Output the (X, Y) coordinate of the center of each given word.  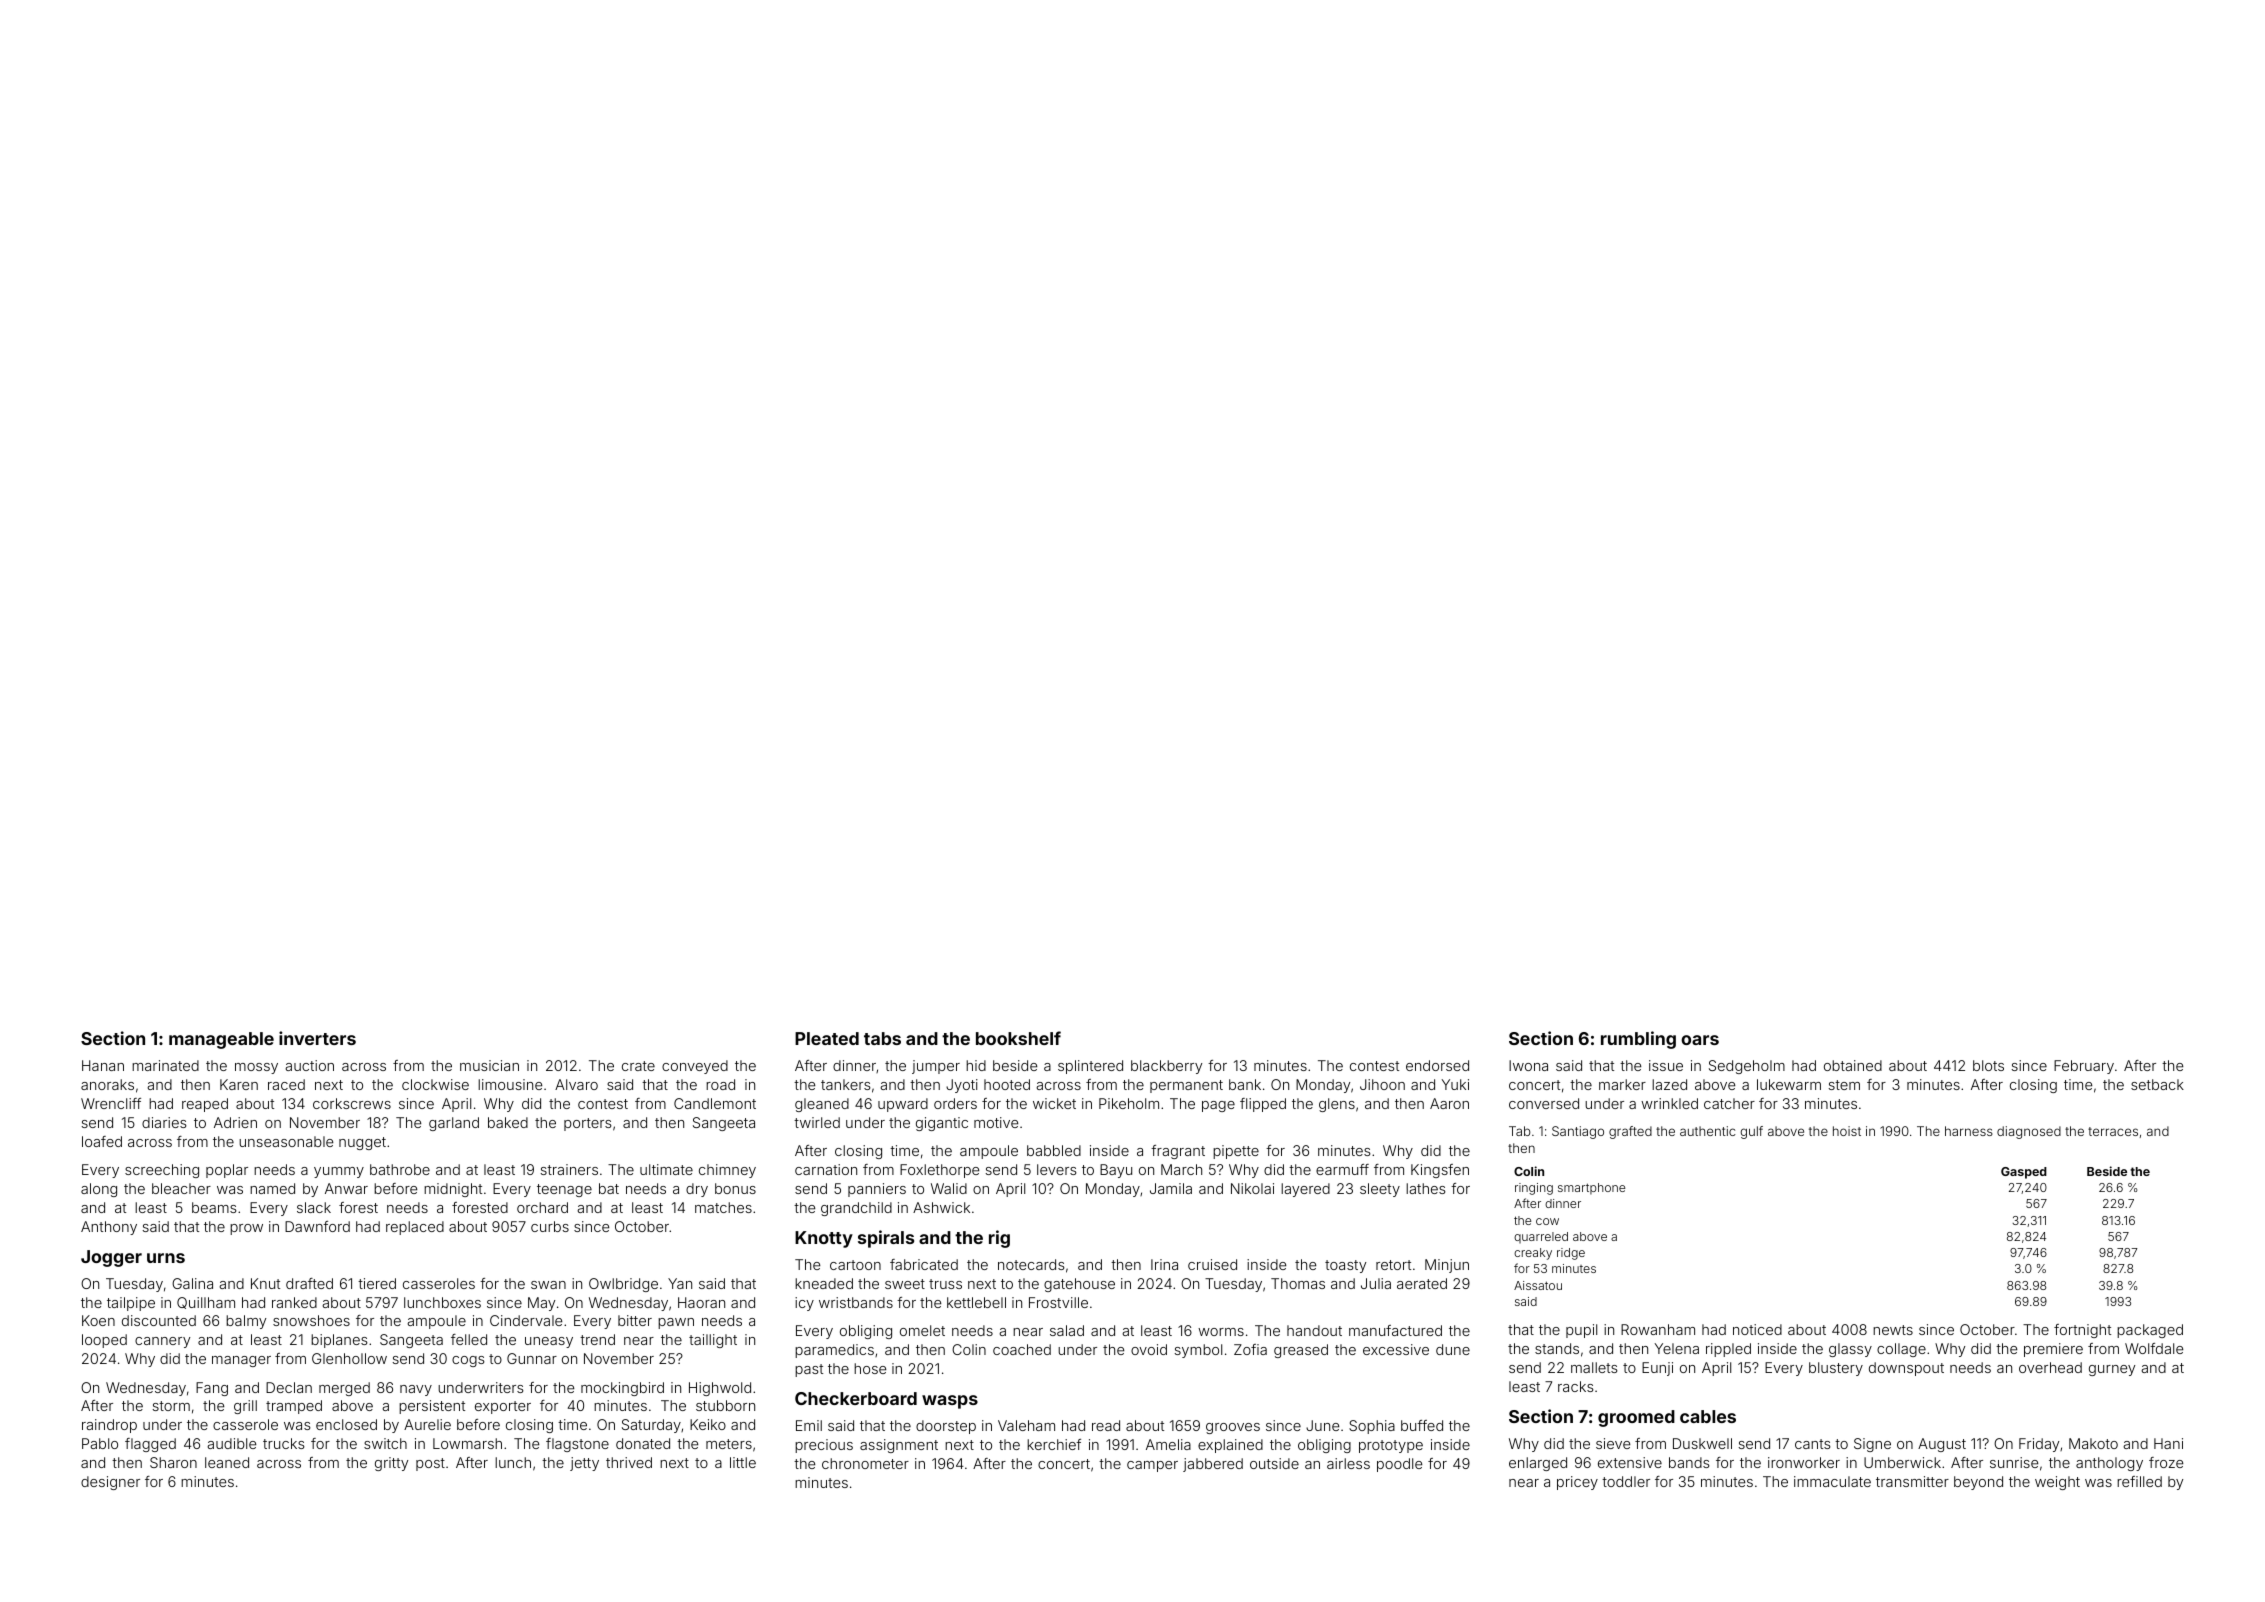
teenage (564, 1190)
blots (1988, 1065)
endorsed (1437, 1065)
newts (1893, 1330)
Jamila (1171, 1188)
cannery (162, 1342)
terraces (2113, 1131)
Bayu (1116, 1171)
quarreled (1541, 1237)
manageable (221, 1040)
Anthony (109, 1228)
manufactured (1395, 1330)
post (430, 1464)
